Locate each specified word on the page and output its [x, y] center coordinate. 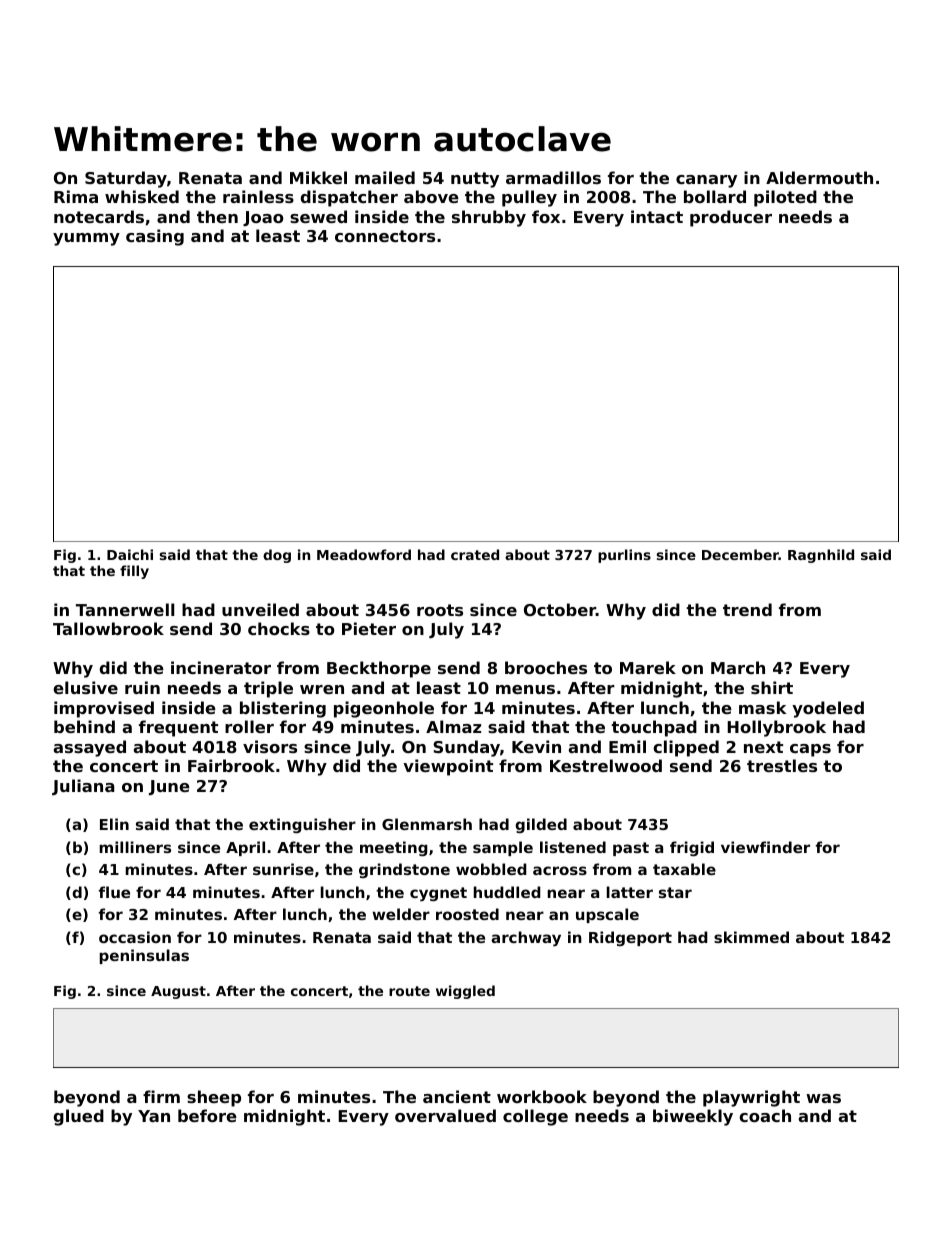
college [535, 1117]
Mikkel [318, 177]
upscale [607, 915]
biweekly [693, 1117]
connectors [385, 236]
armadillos [553, 177]
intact [657, 216]
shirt [772, 687]
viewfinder [765, 847]
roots [440, 610]
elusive [85, 687]
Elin [114, 824]
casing [155, 237]
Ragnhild [821, 556]
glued [79, 1117]
